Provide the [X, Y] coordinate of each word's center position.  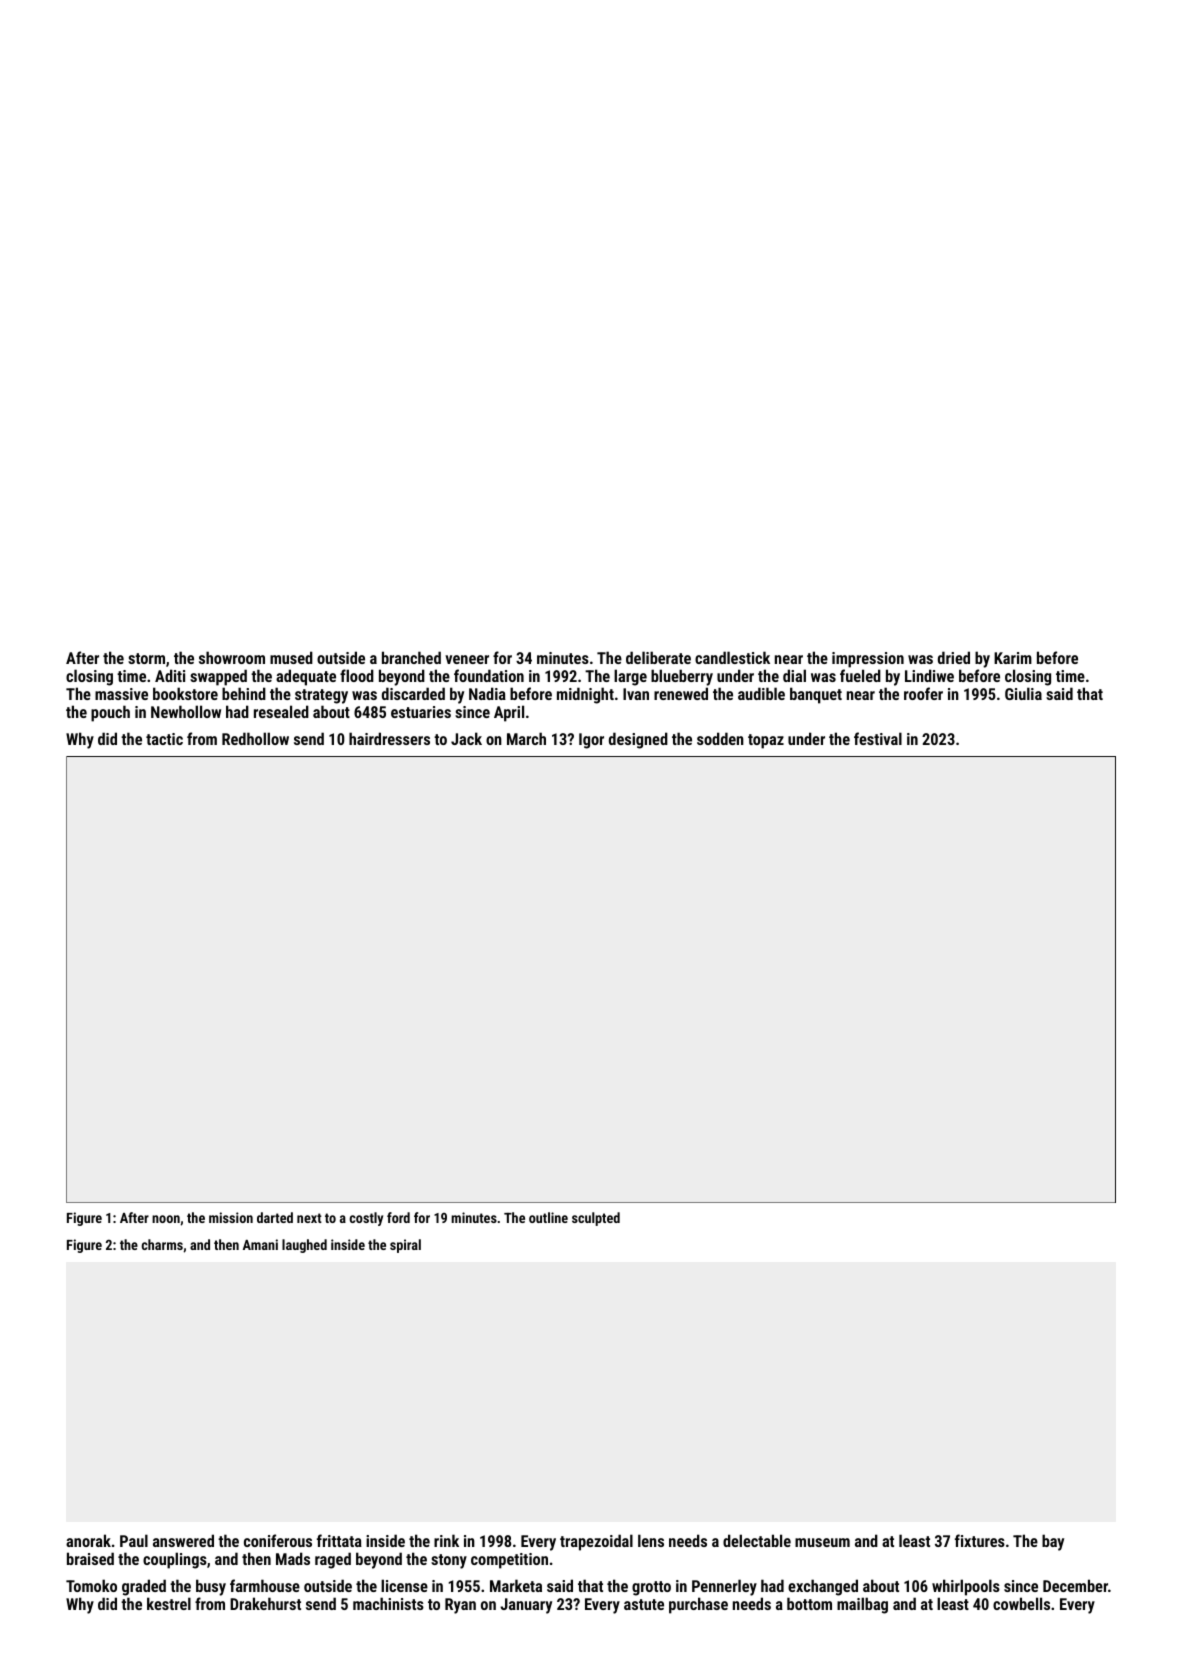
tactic [164, 739]
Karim [1013, 658]
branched [411, 657]
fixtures [980, 1540]
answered [183, 1540]
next [309, 1218]
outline [548, 1217]
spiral [405, 1246]
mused [291, 657]
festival [878, 738]
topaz [766, 741]
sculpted [596, 1219]
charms [162, 1244]
